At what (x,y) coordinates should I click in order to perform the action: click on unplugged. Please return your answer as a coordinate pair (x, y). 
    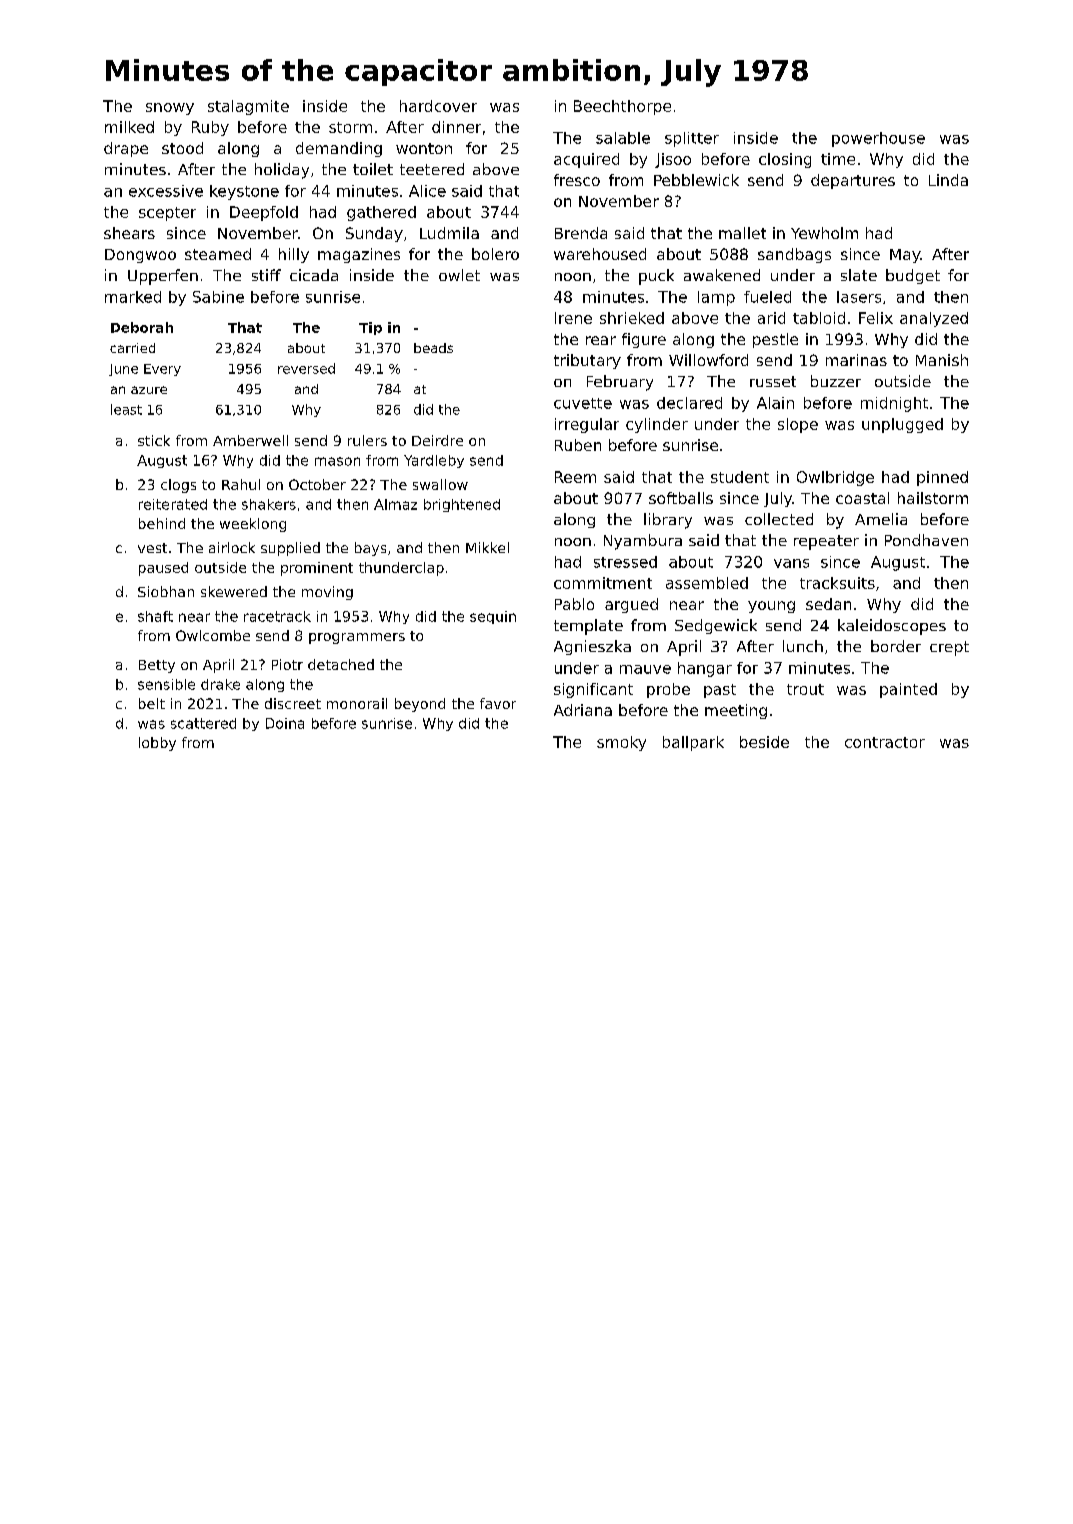
    Looking at the image, I should click on (902, 425).
